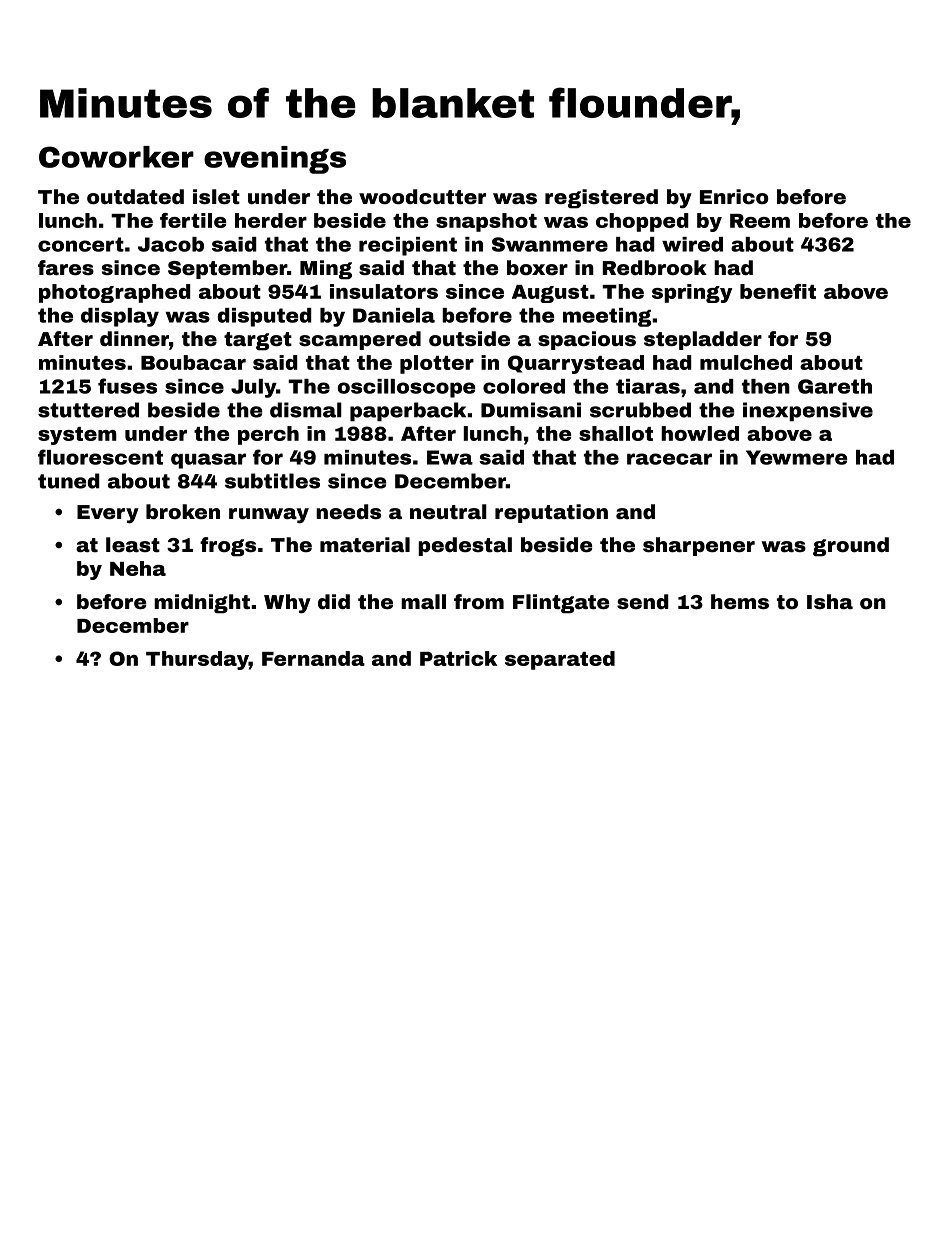  What do you see at coordinates (202, 604) in the screenshot?
I see `midnight` at bounding box center [202, 604].
